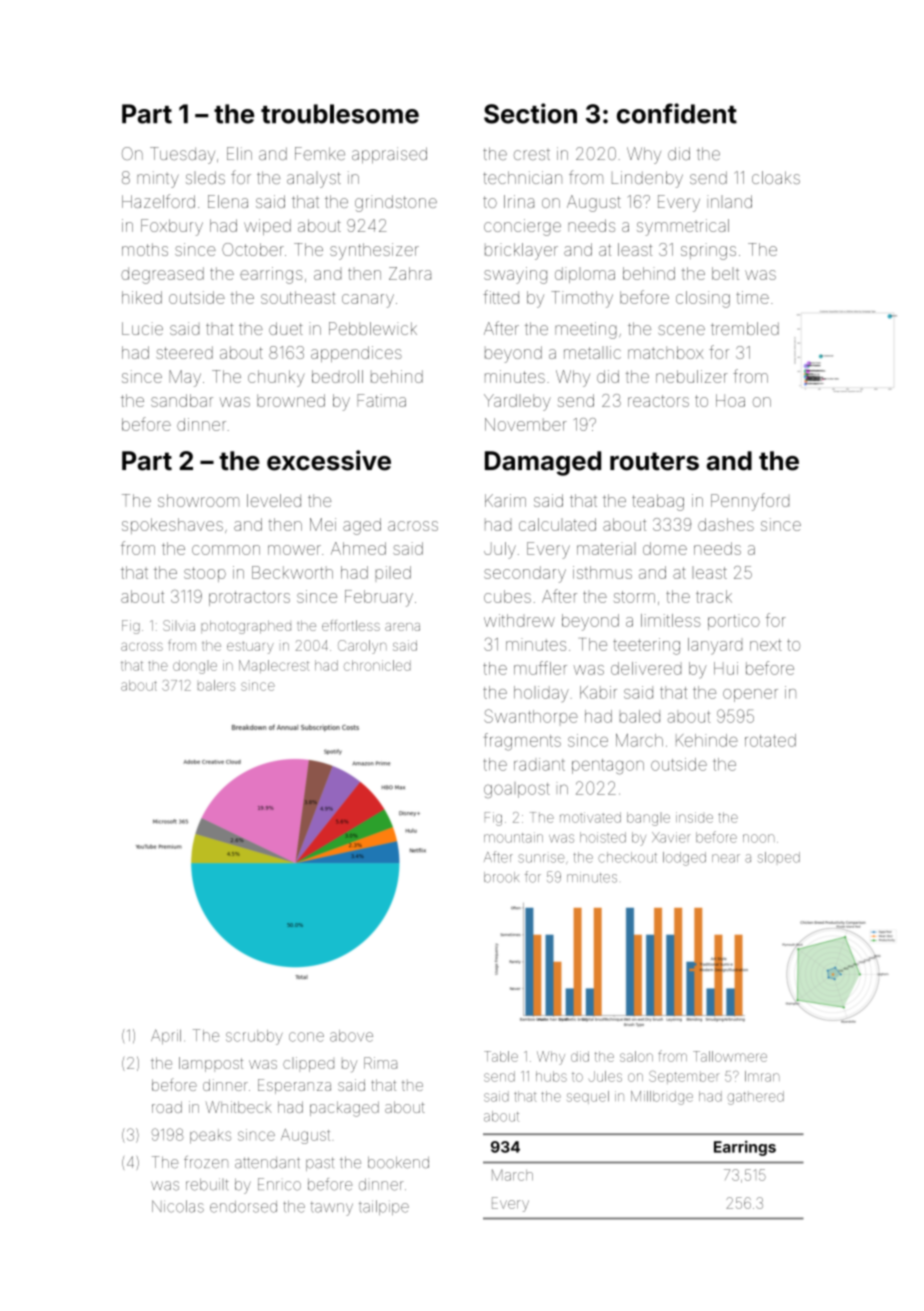 The image size is (924, 1311). What do you see at coordinates (239, 153) in the screenshot?
I see `Elin` at bounding box center [239, 153].
